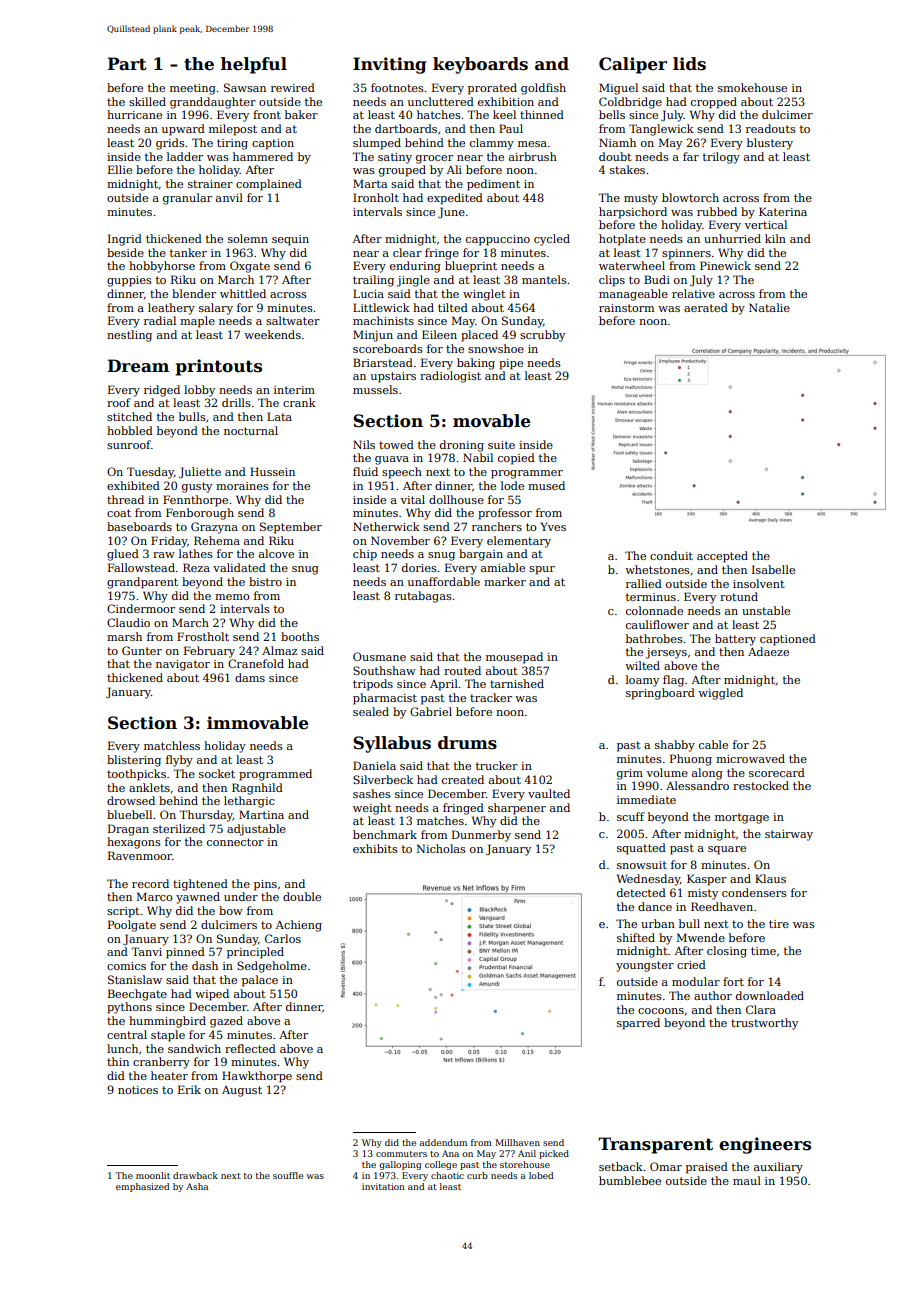 This screenshot has height=1308, width=924. What do you see at coordinates (484, 295) in the screenshot?
I see `winglet` at bounding box center [484, 295].
